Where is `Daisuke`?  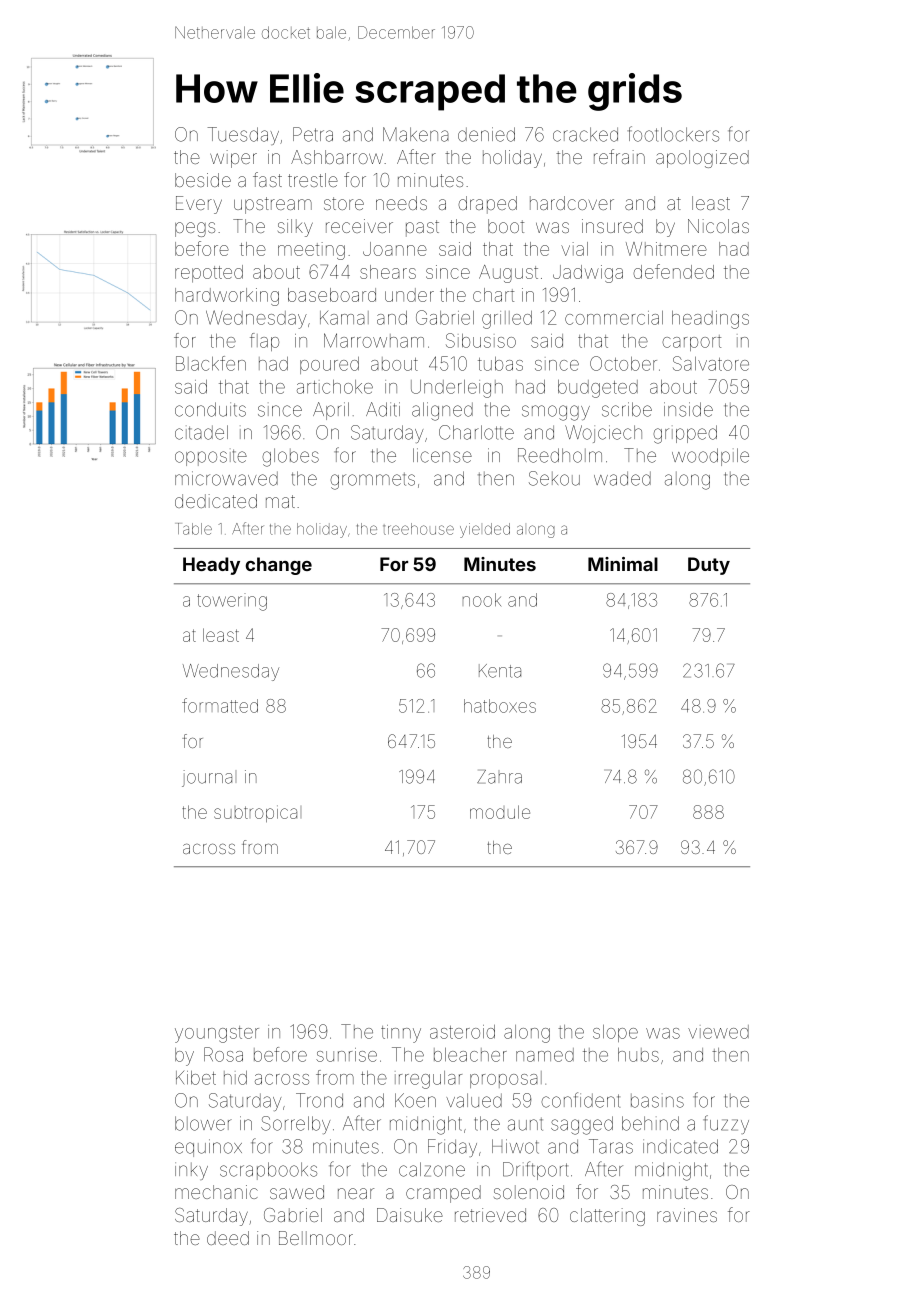
Daisuke is located at coordinates (410, 1215).
